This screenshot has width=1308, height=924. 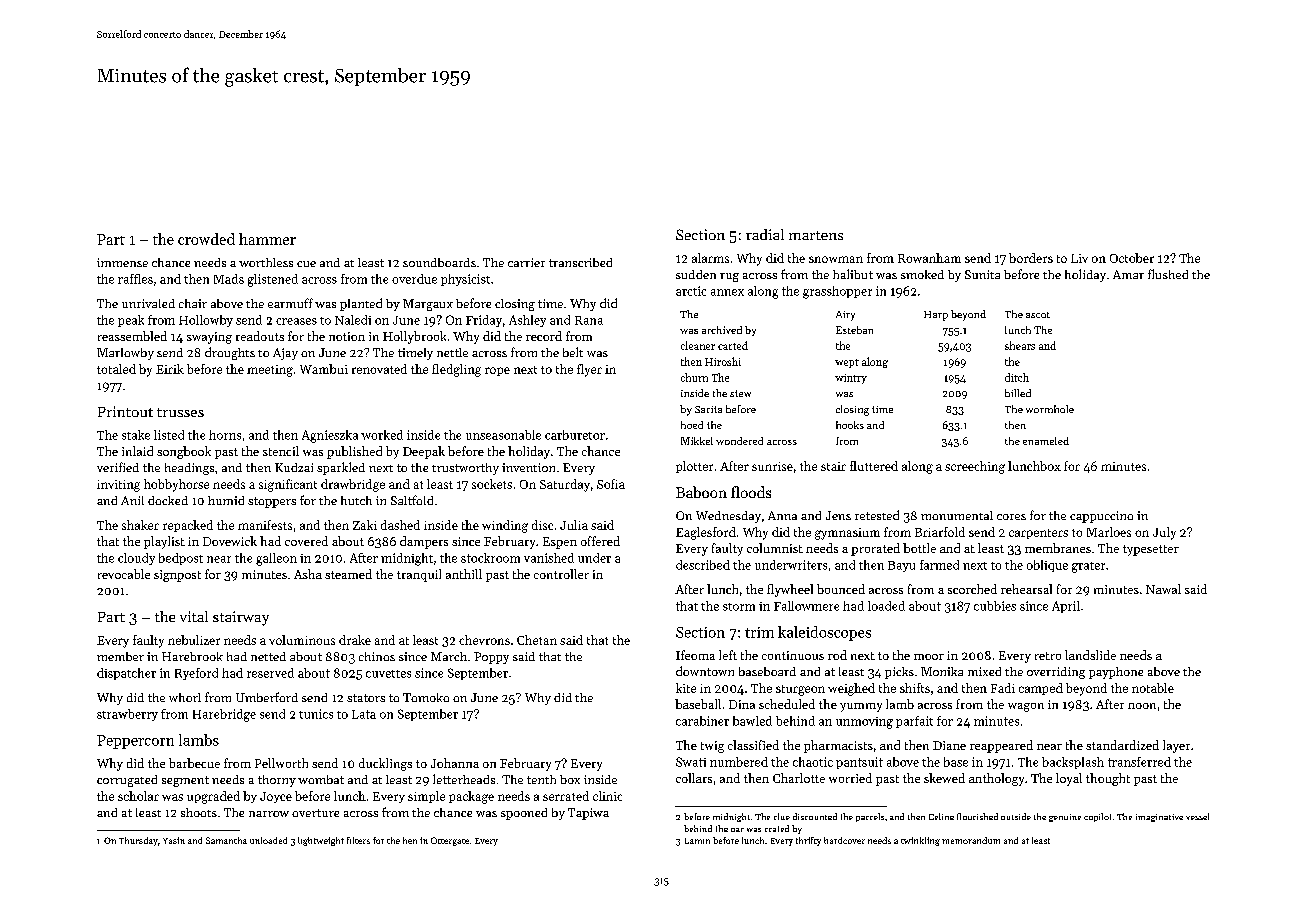 I want to click on notion, so click(x=347, y=336).
